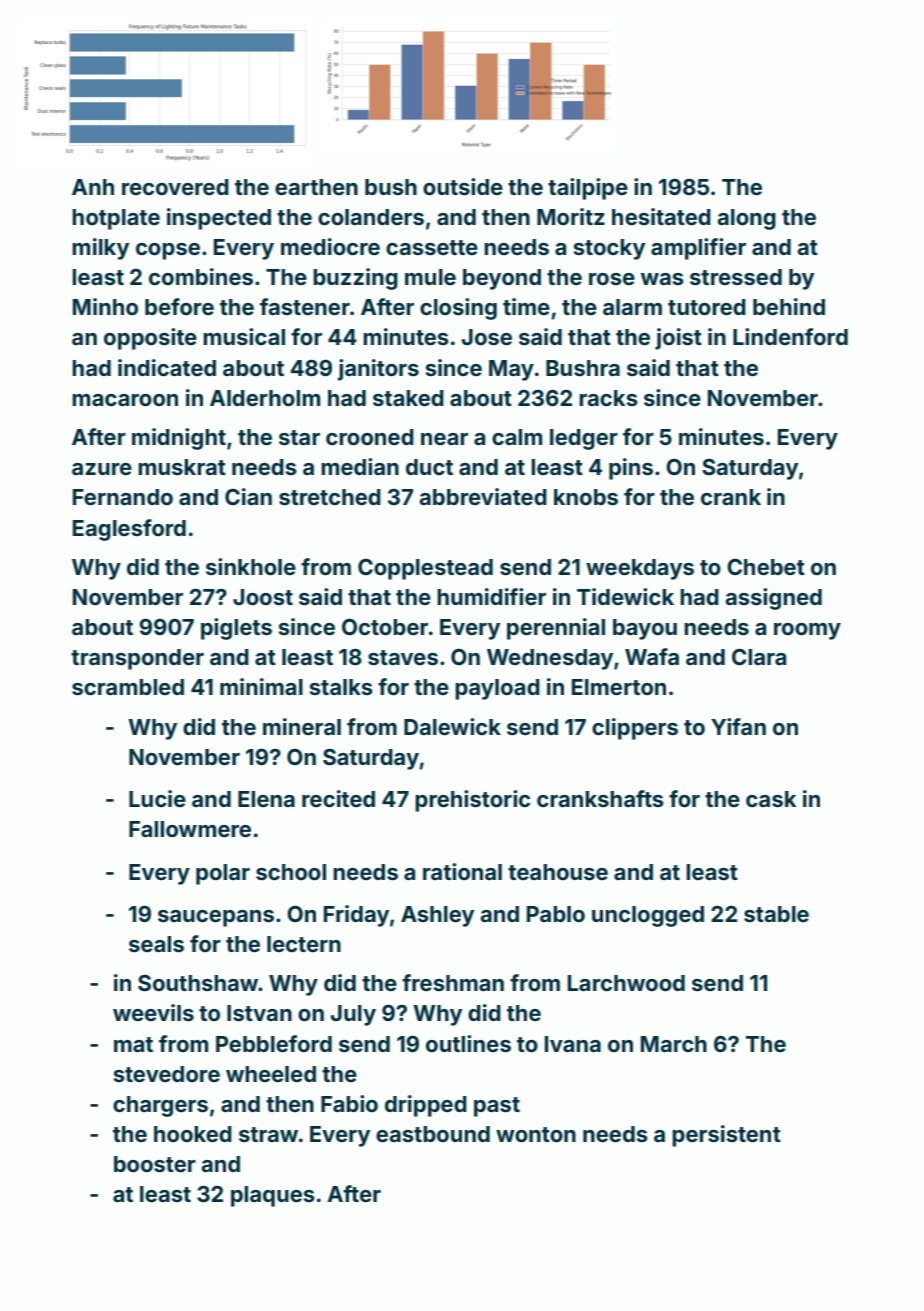 Image resolution: width=924 pixels, height=1311 pixels. Describe the element at coordinates (403, 657) in the document. I see `staves` at that location.
